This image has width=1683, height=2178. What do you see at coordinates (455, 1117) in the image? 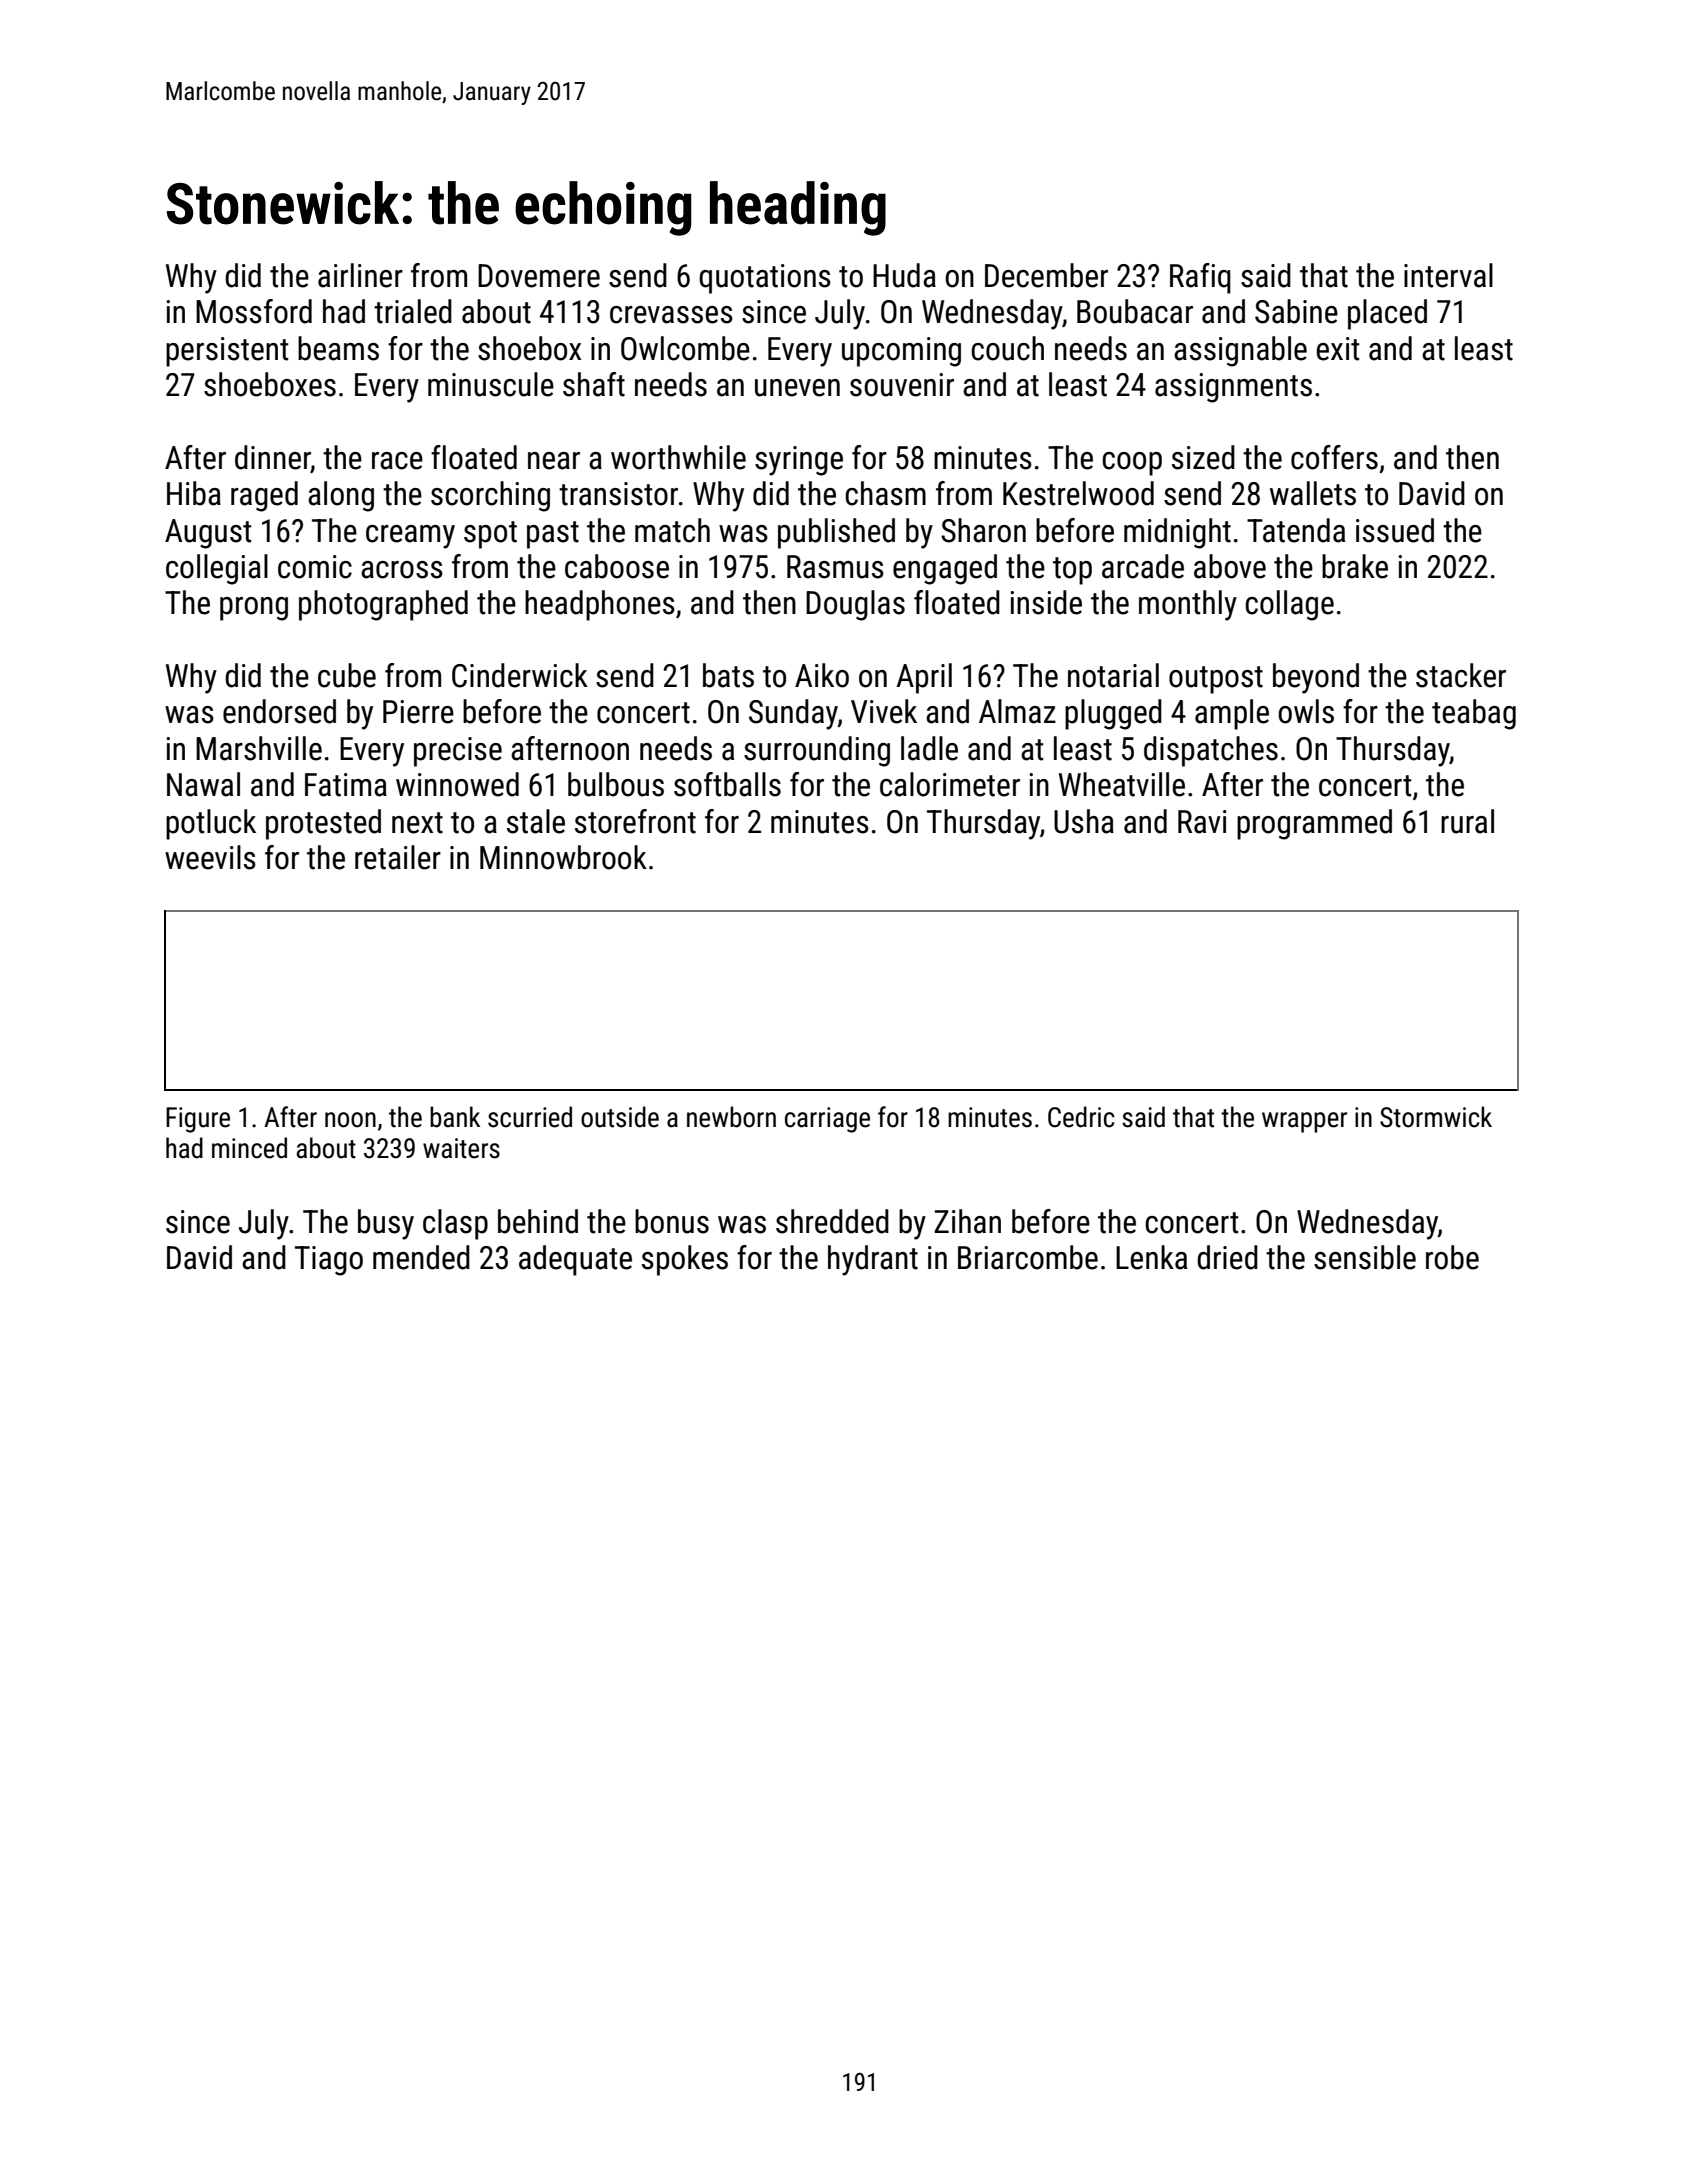
I see `bank` at bounding box center [455, 1117].
